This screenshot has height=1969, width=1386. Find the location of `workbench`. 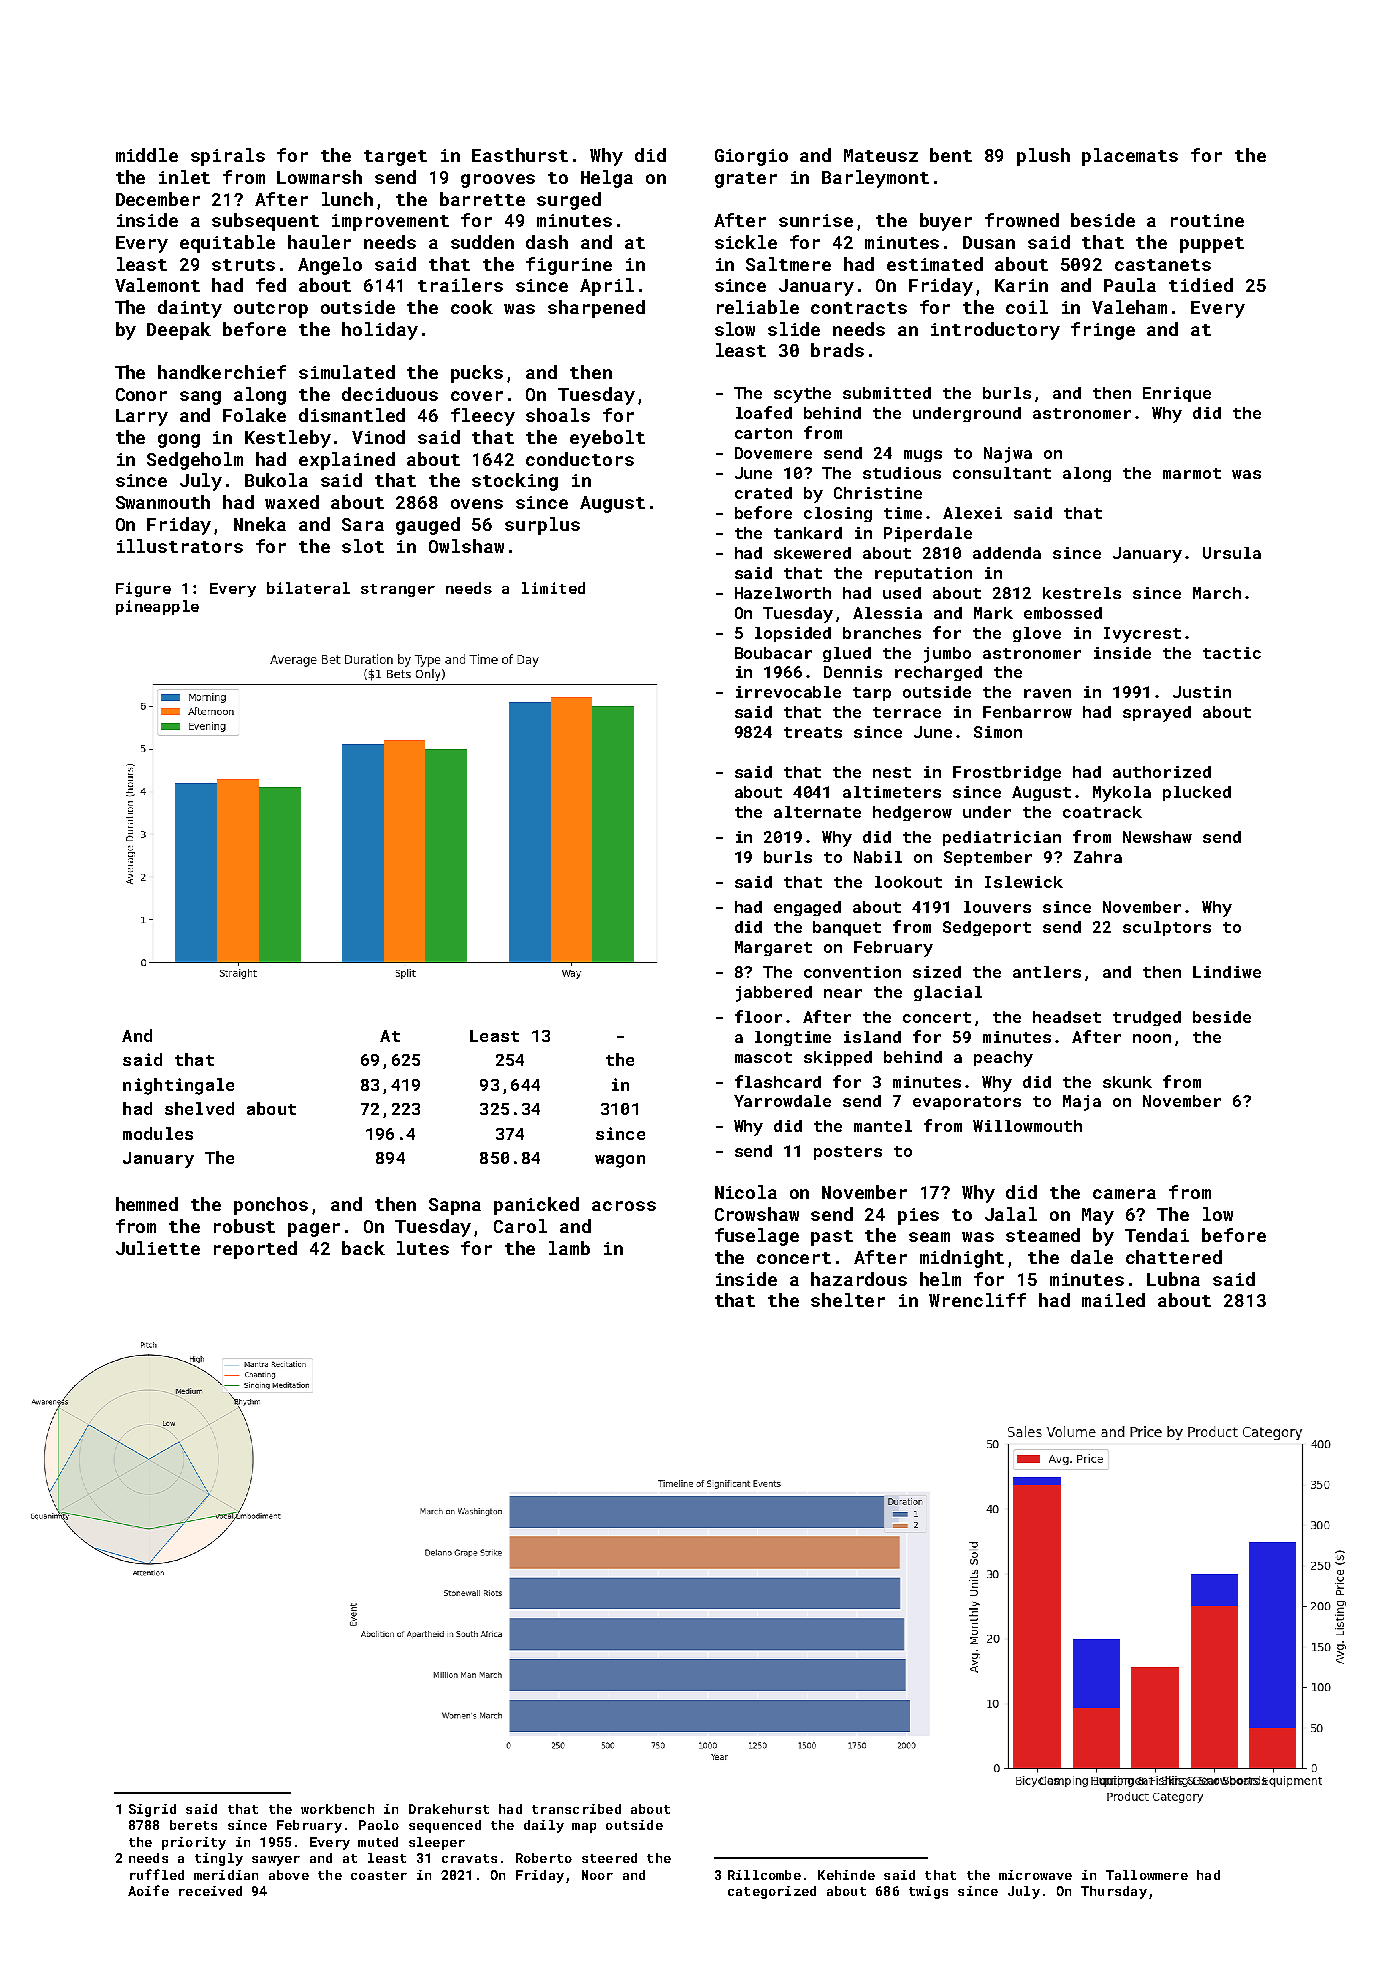

workbench is located at coordinates (337, 1809).
